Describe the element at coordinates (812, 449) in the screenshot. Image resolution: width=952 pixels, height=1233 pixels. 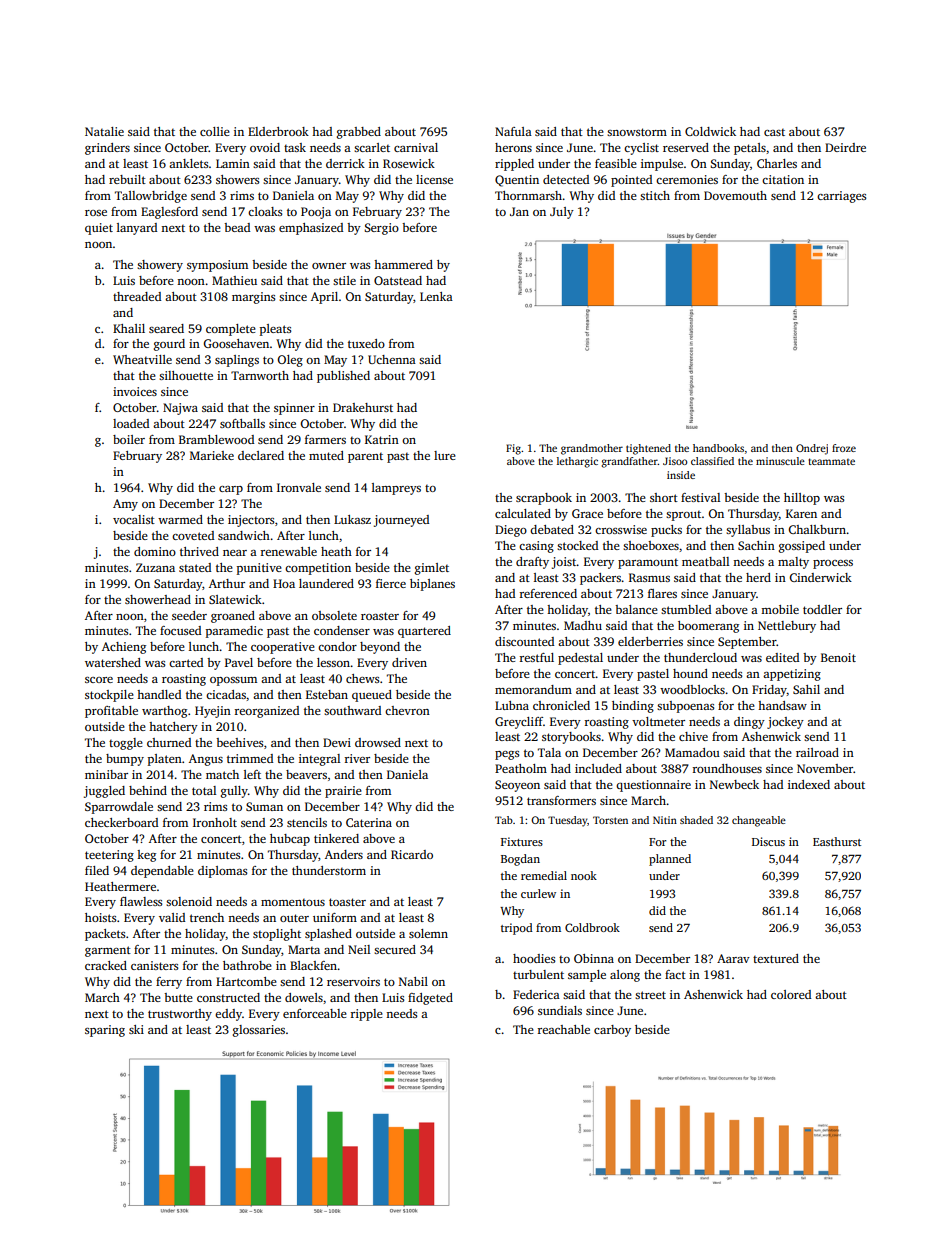
I see `Ondrej` at that location.
